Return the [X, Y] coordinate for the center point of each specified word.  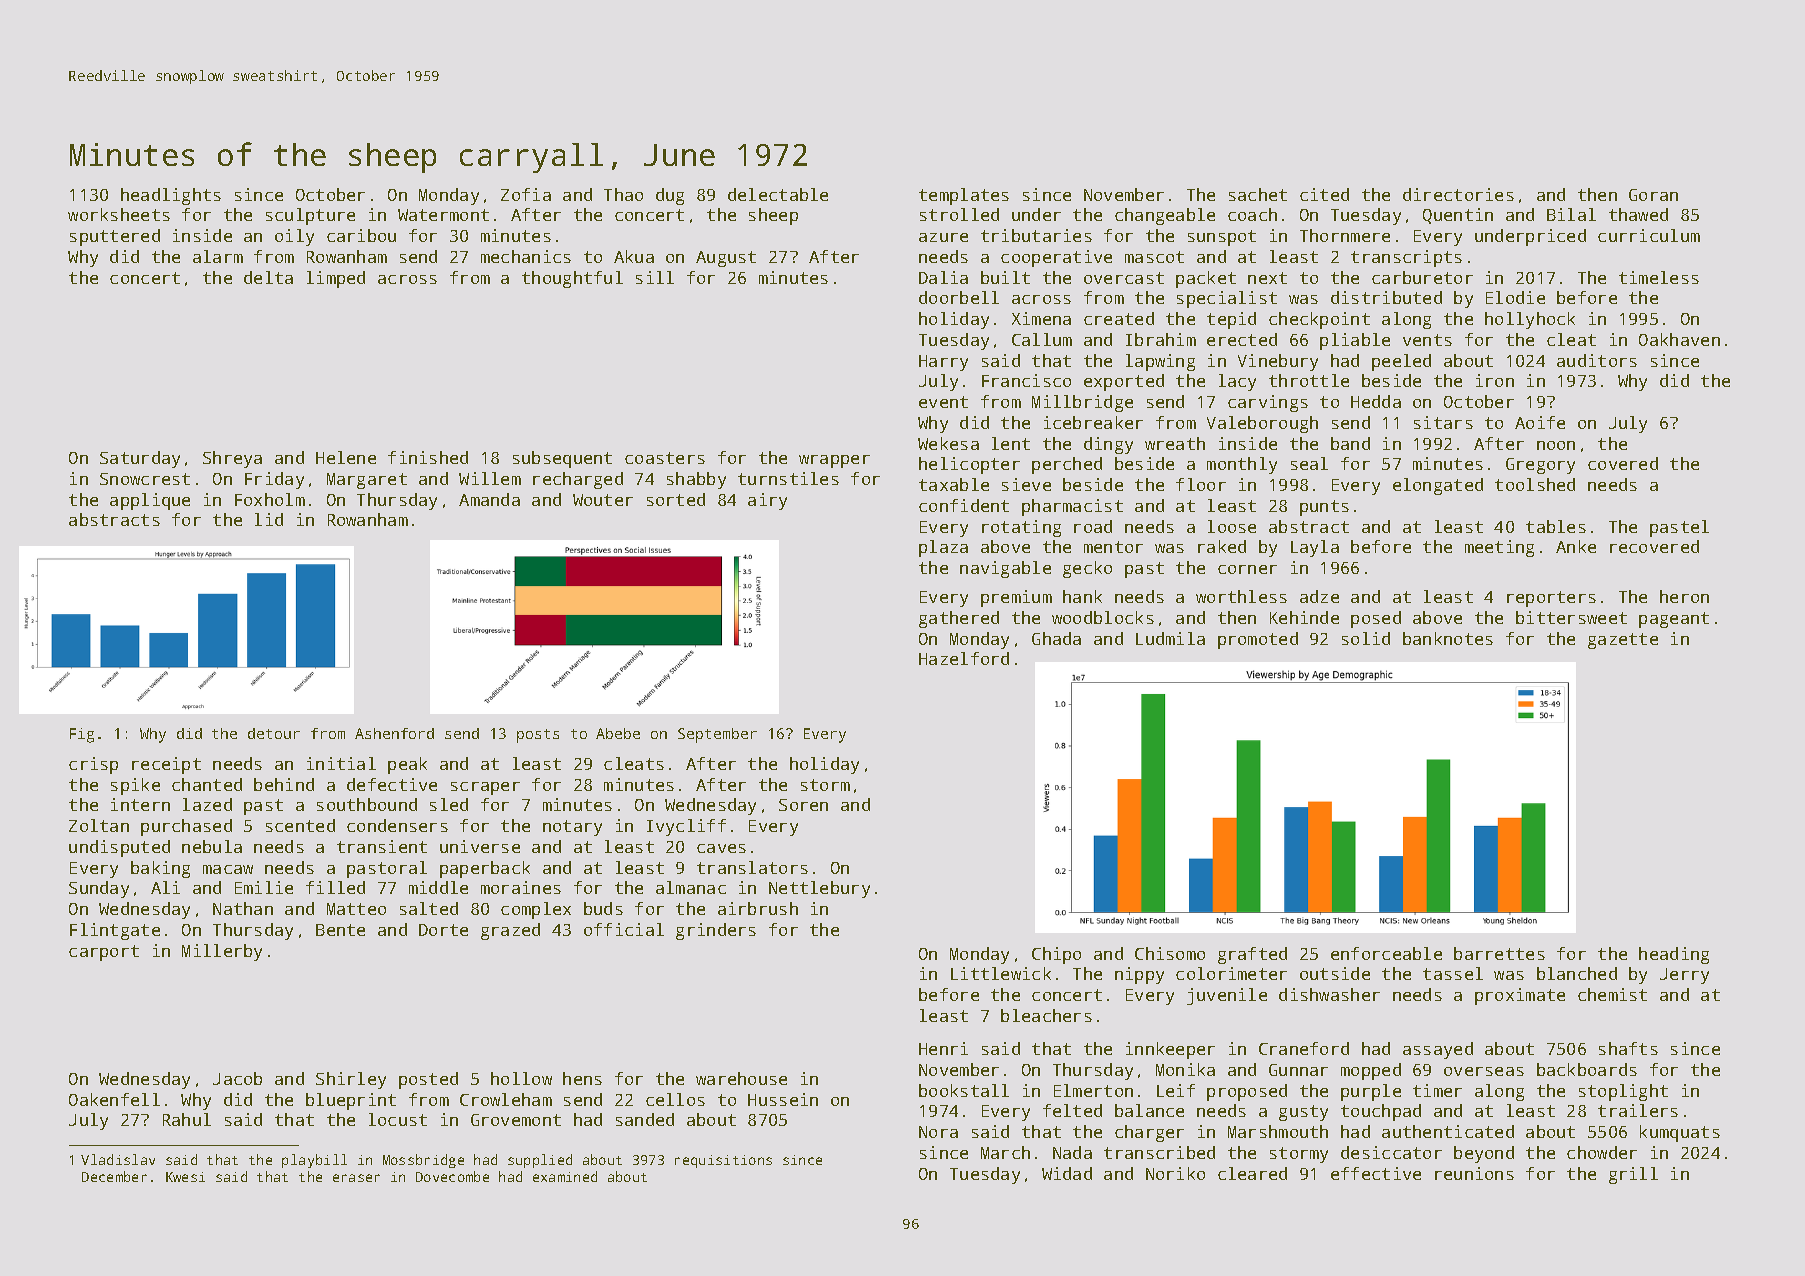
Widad [1067, 1173]
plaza [943, 548]
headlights [171, 196]
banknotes [1448, 638]
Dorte [443, 930]
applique [150, 501]
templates [964, 196]
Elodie [1515, 297]
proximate [1520, 996]
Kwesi [185, 1177]
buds [603, 908]
